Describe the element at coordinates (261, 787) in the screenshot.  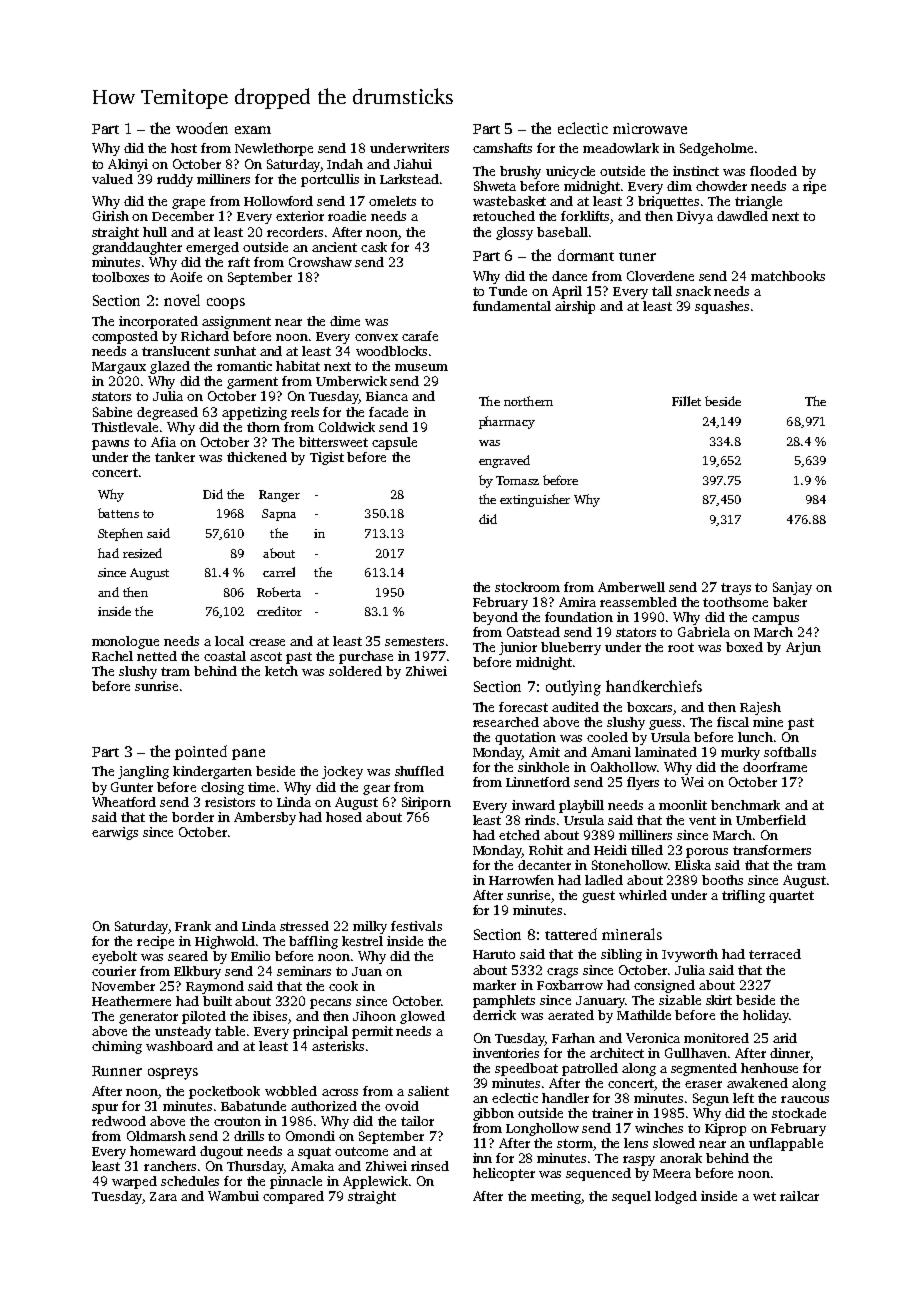
I see `time` at that location.
